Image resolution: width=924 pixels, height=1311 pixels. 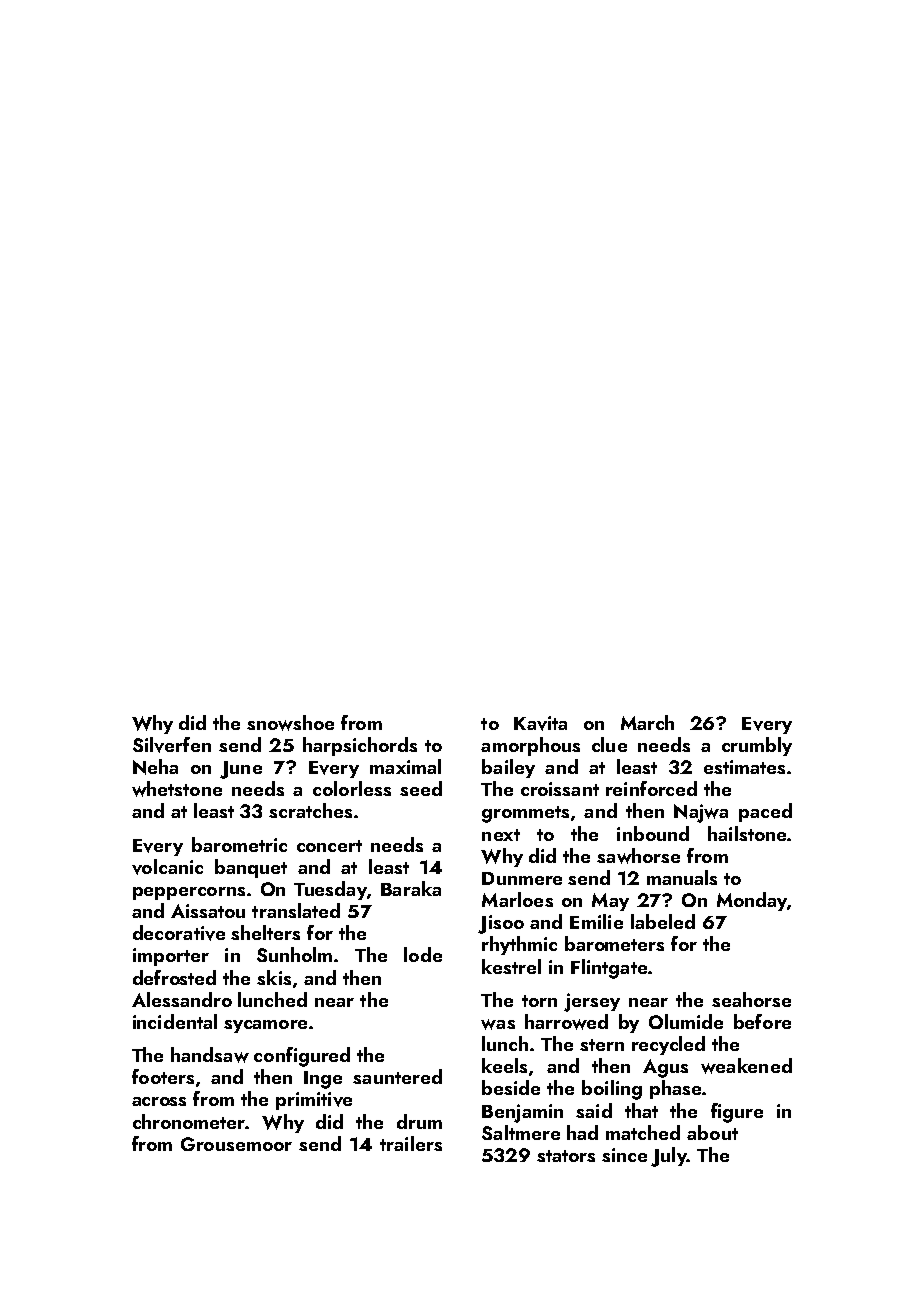 What do you see at coordinates (310, 810) in the document?
I see `scratches` at bounding box center [310, 810].
